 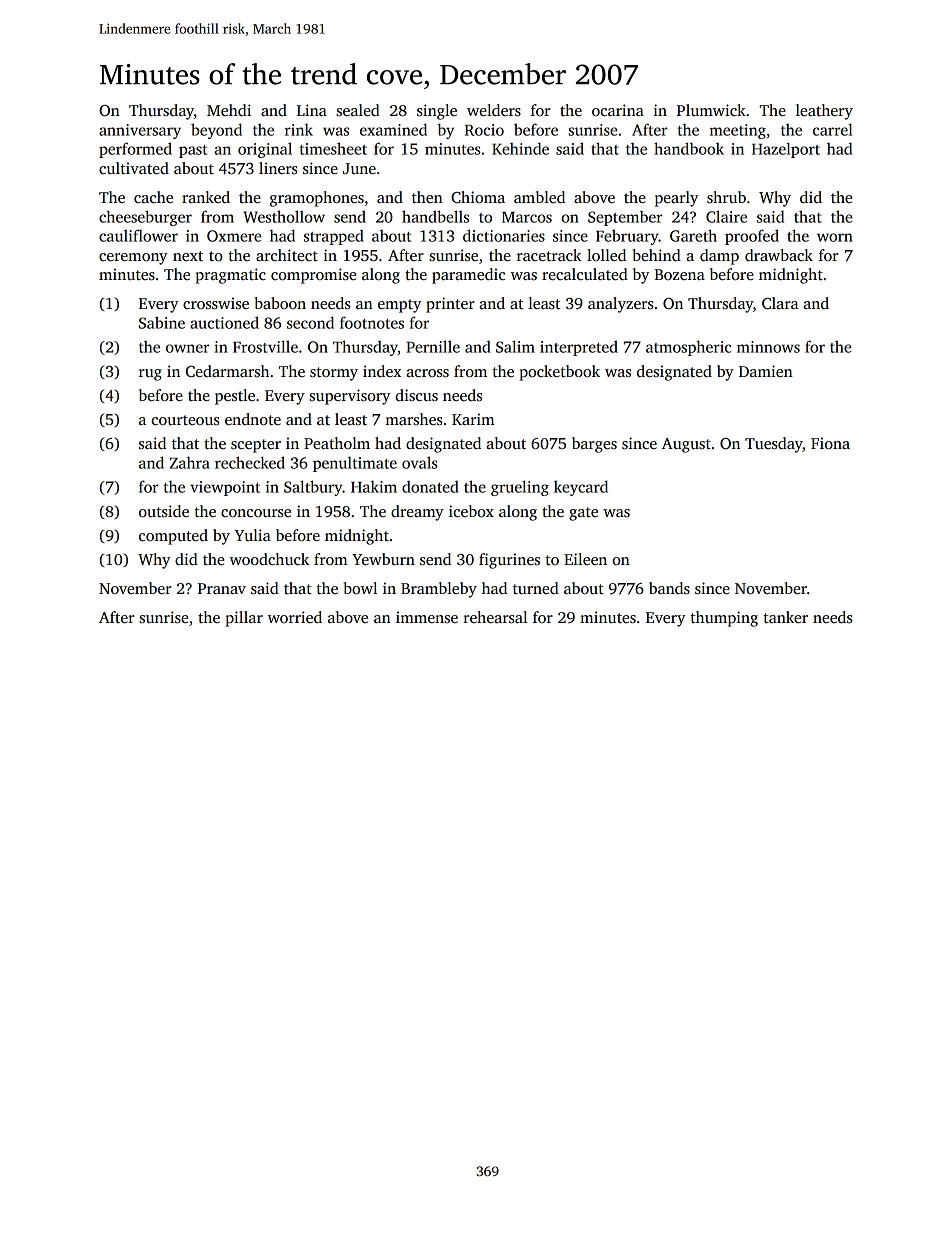 I want to click on Damien, so click(x=766, y=371).
